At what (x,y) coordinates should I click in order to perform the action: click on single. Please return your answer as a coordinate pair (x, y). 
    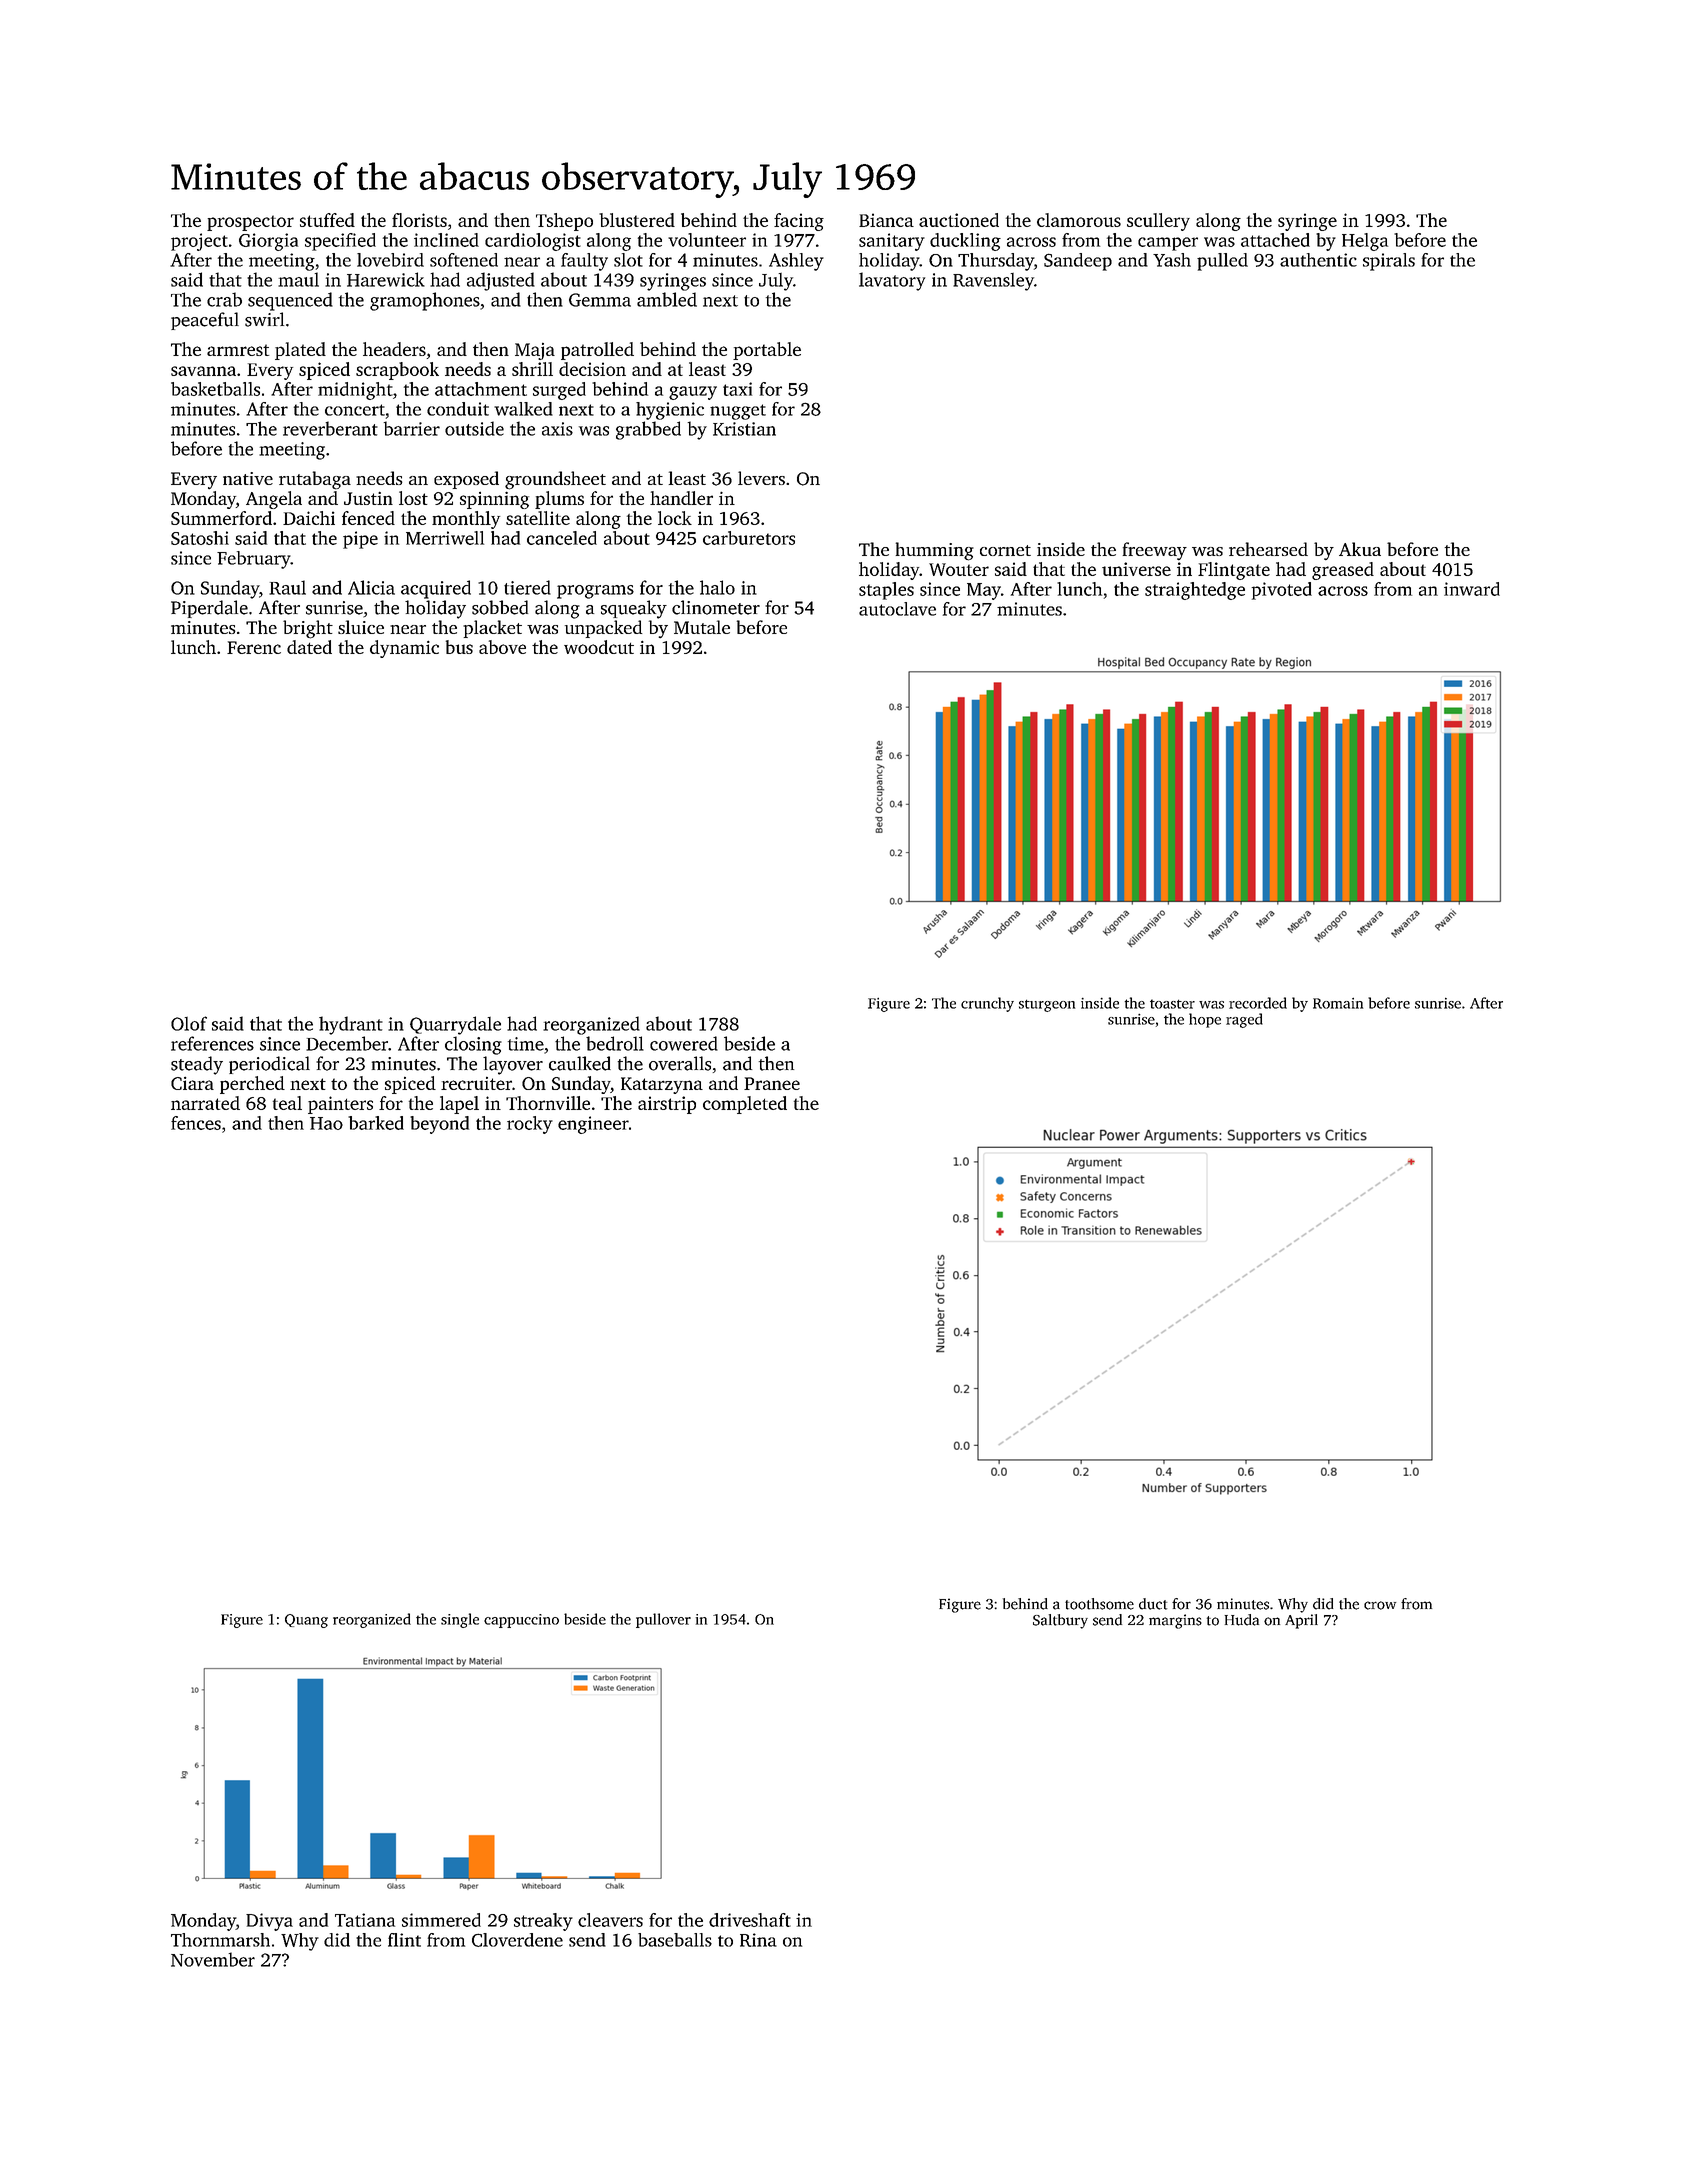
    Looking at the image, I should click on (460, 1620).
